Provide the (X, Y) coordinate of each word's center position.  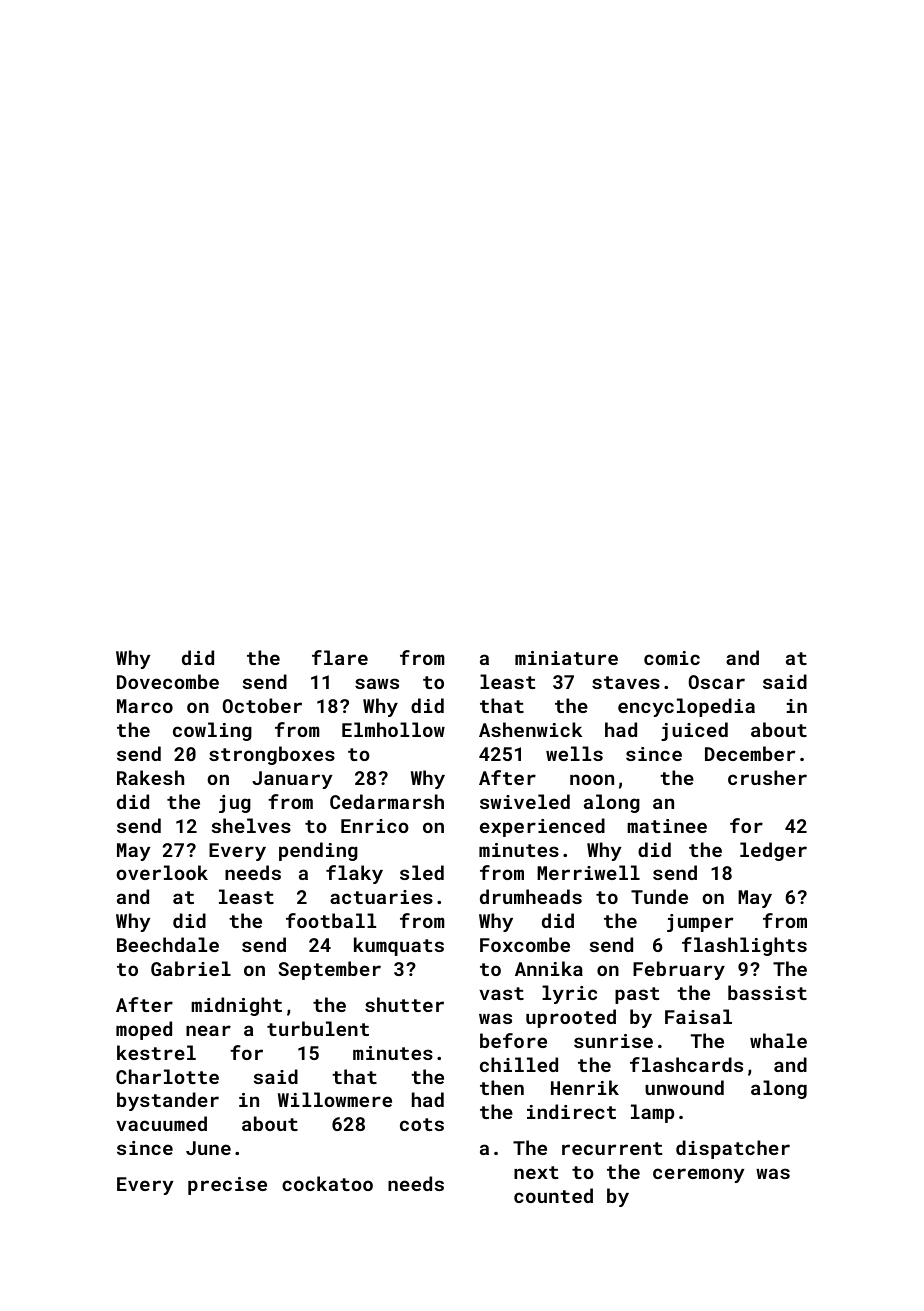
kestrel (156, 1052)
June (208, 1148)
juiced (694, 731)
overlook (162, 872)
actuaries (381, 897)
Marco (145, 706)
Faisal (698, 1016)
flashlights (744, 946)
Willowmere (335, 1099)
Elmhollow (393, 729)
